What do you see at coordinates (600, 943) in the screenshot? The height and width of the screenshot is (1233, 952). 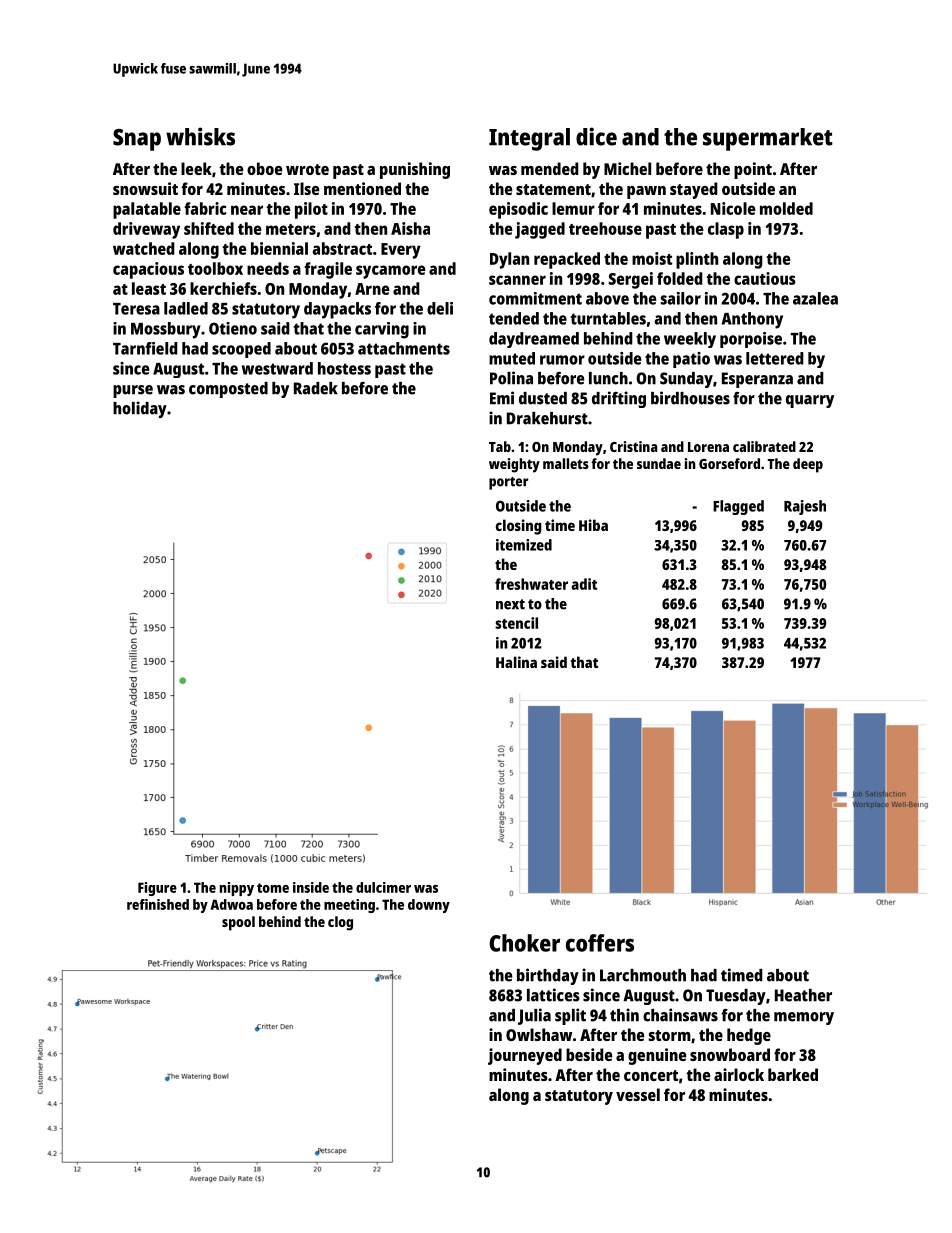 I see `coffers` at bounding box center [600, 943].
